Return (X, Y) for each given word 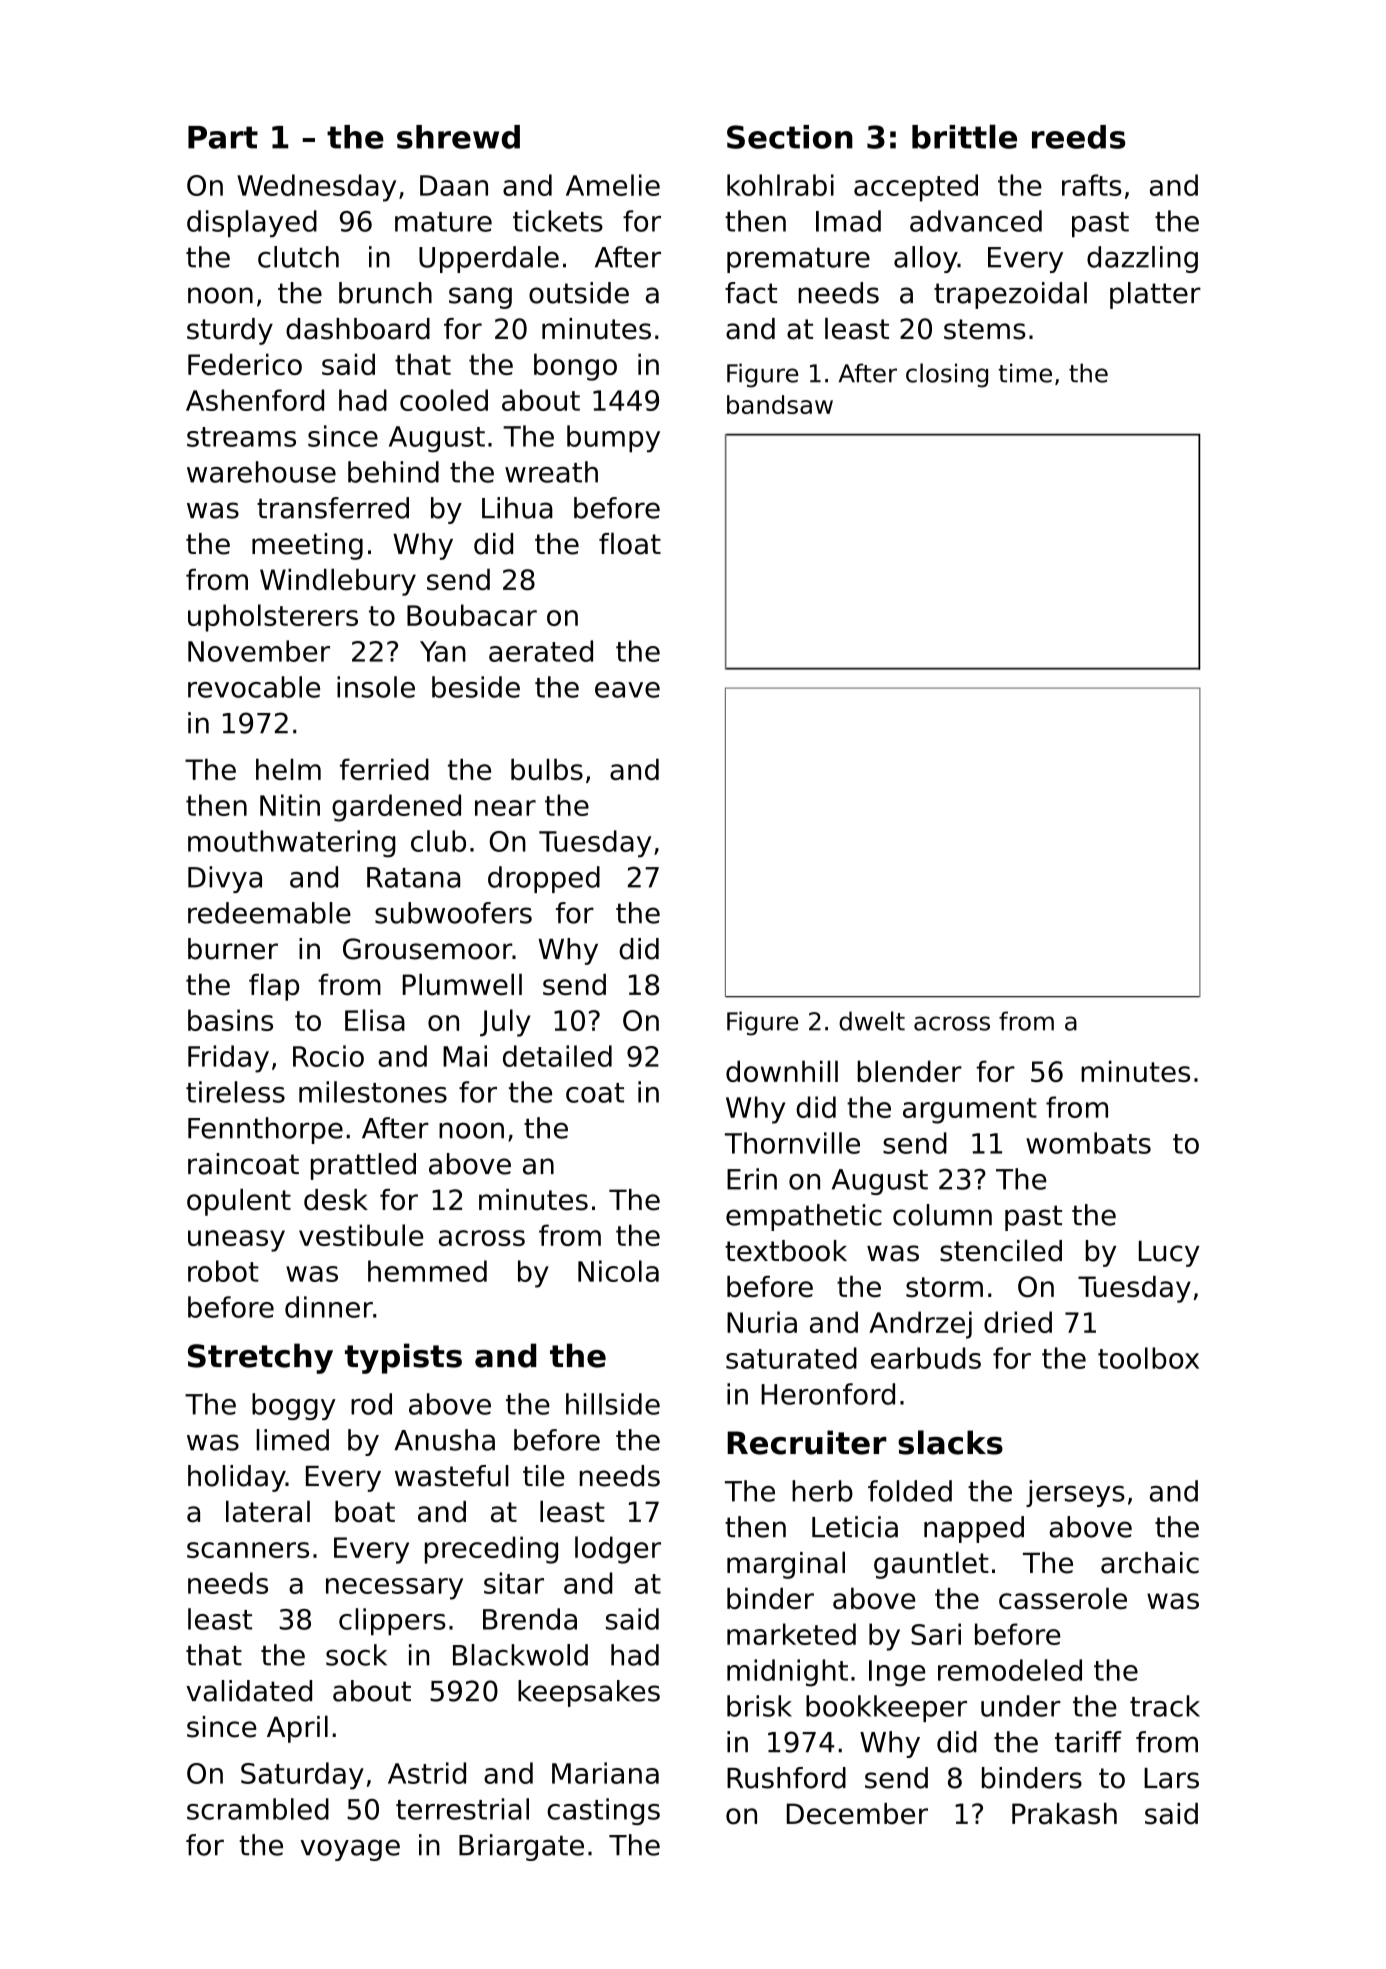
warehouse (261, 472)
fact (751, 293)
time (1025, 373)
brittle (964, 136)
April (297, 1729)
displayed (252, 223)
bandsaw (780, 404)
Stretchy (260, 1358)
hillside (613, 1404)
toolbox (1148, 1358)
